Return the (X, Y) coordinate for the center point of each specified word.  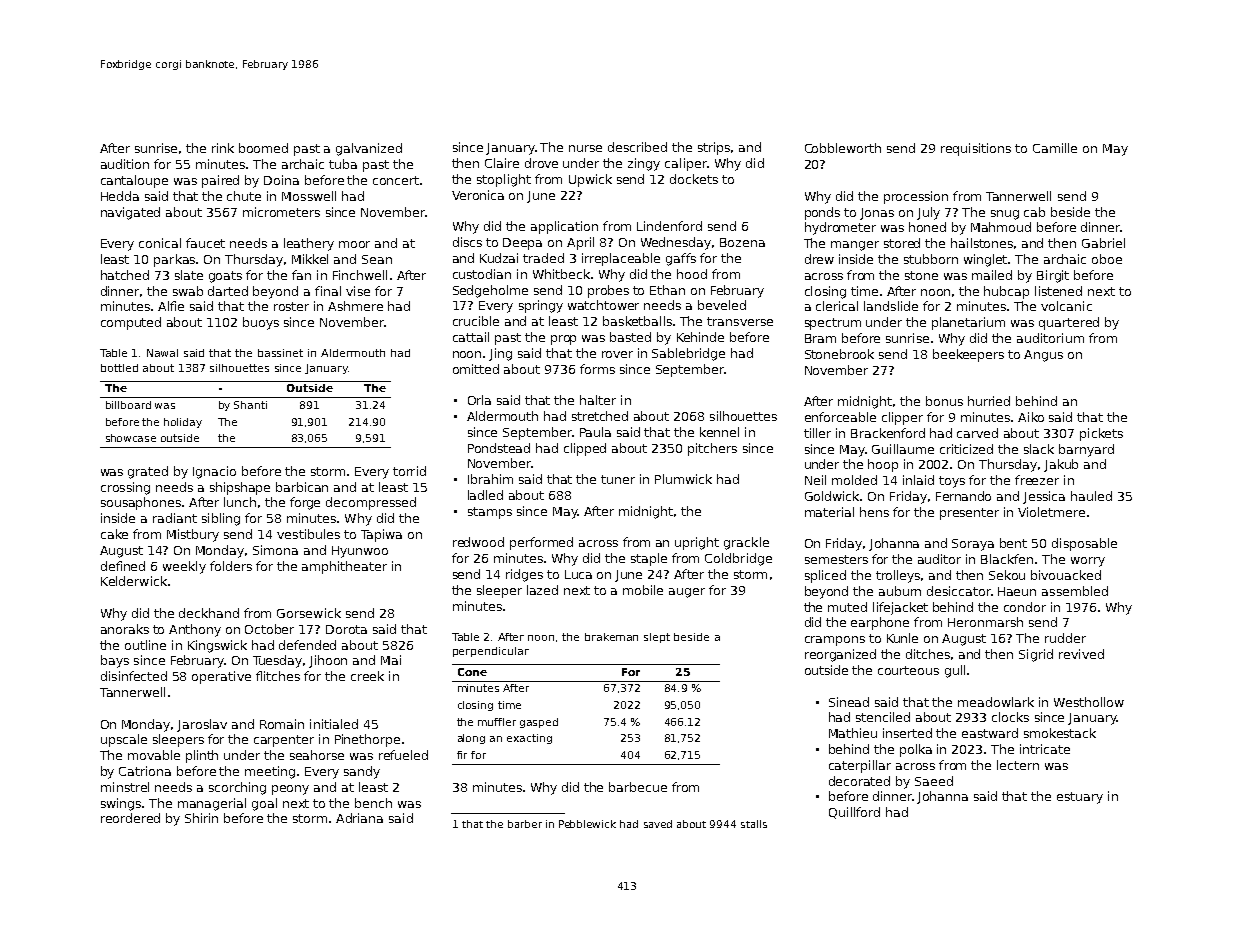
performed (541, 543)
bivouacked (1066, 575)
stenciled (883, 717)
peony (290, 790)
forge (305, 503)
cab (1034, 212)
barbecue (638, 787)
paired (220, 181)
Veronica (478, 195)
